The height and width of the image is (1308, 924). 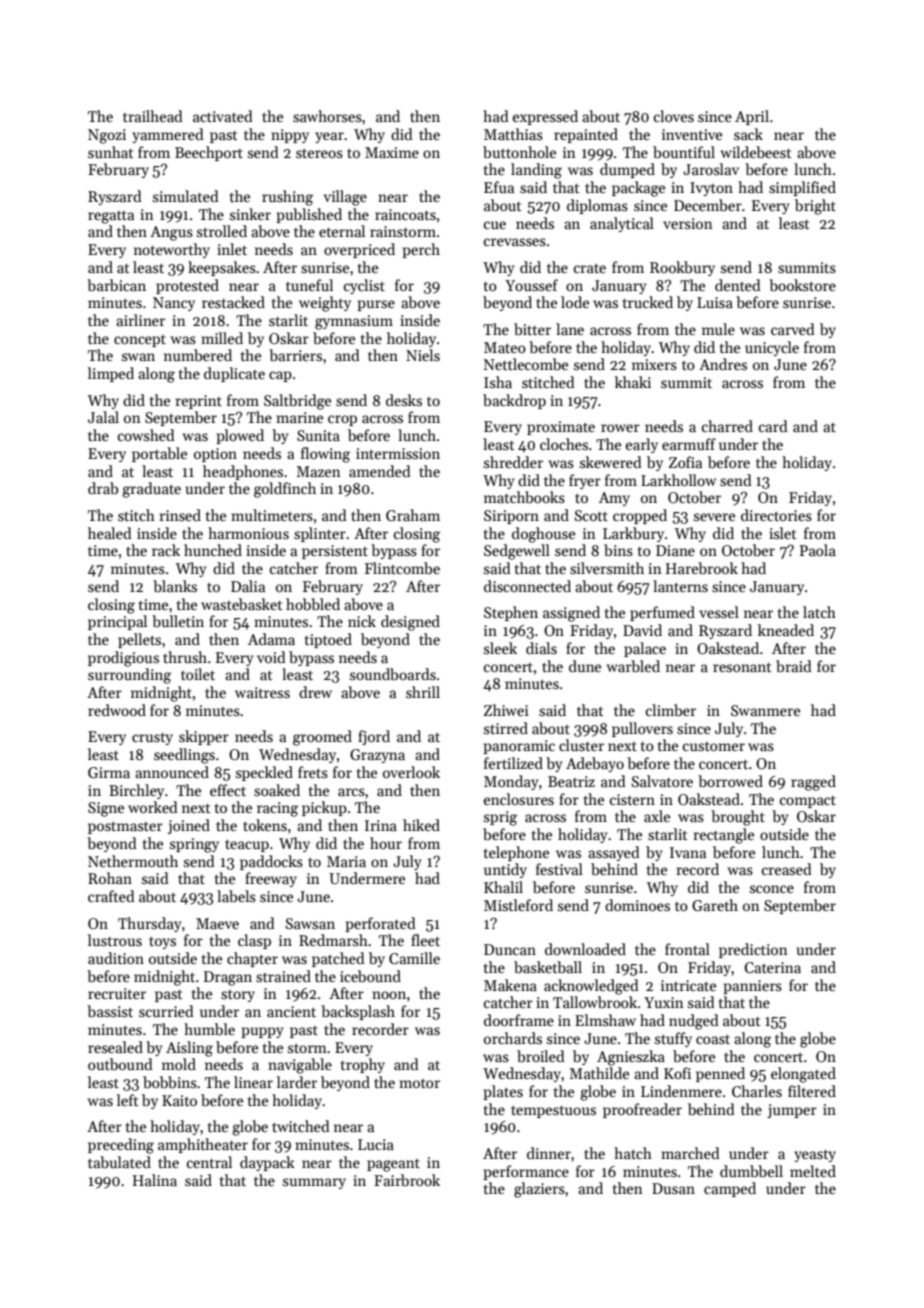 What do you see at coordinates (166, 1011) in the image?
I see `scurried` at bounding box center [166, 1011].
